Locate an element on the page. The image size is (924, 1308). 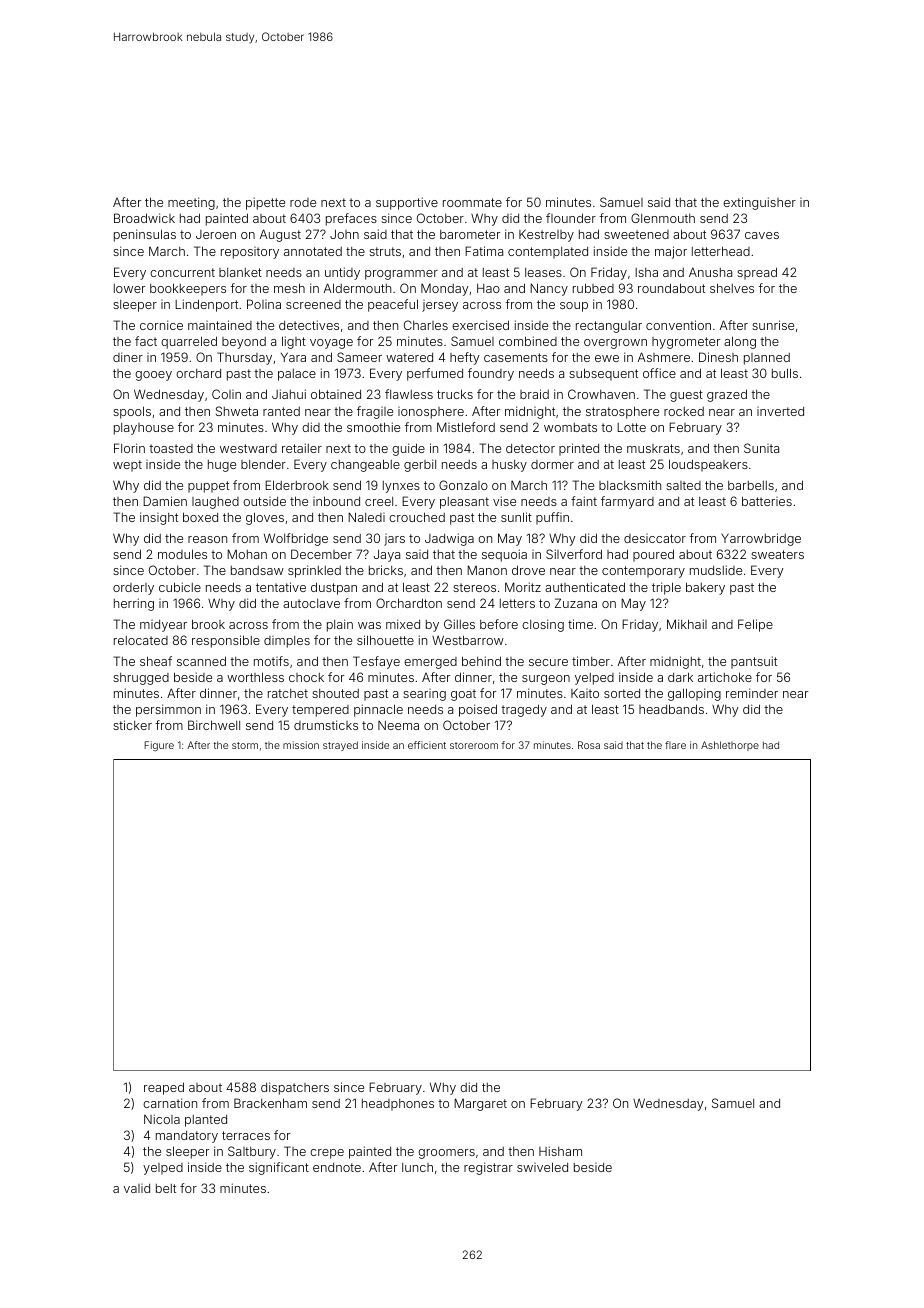
swiveled is located at coordinates (542, 1167).
